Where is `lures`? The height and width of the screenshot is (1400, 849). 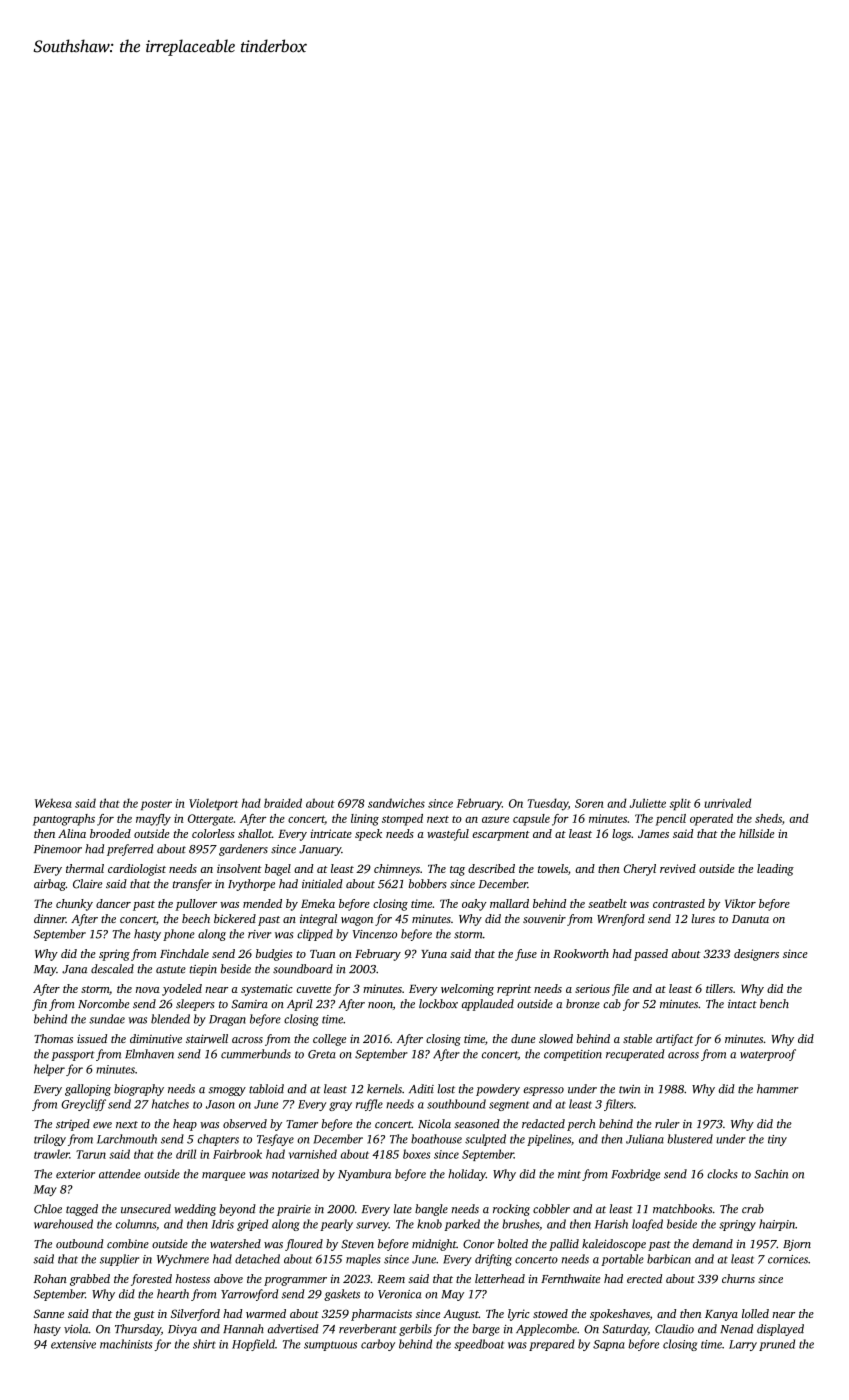
lures is located at coordinates (703, 918).
